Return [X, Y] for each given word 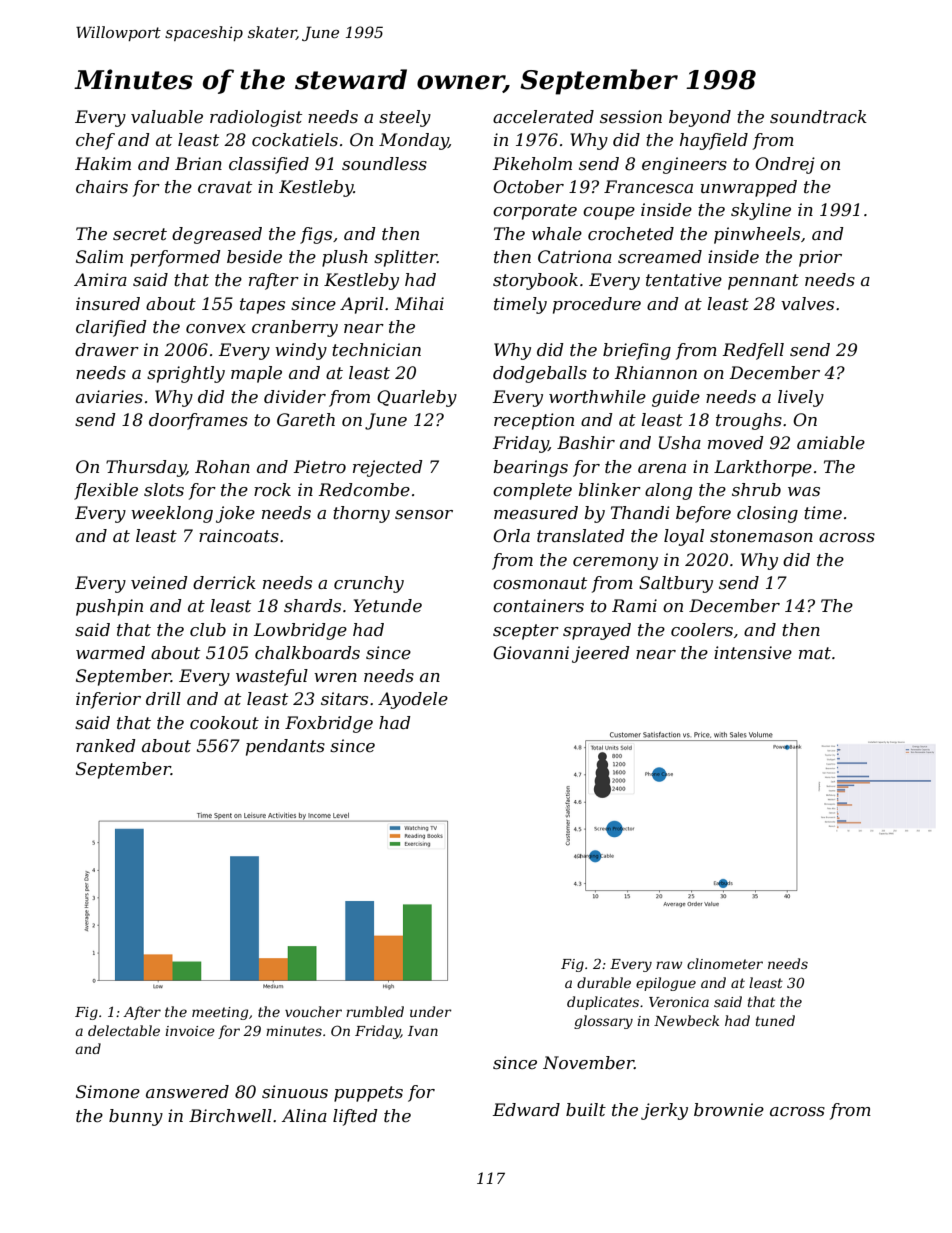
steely [405, 118]
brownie [729, 1110]
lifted [355, 1117]
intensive [753, 653]
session [631, 117]
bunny [136, 1117]
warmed [110, 653]
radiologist [256, 118]
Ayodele [413, 700]
